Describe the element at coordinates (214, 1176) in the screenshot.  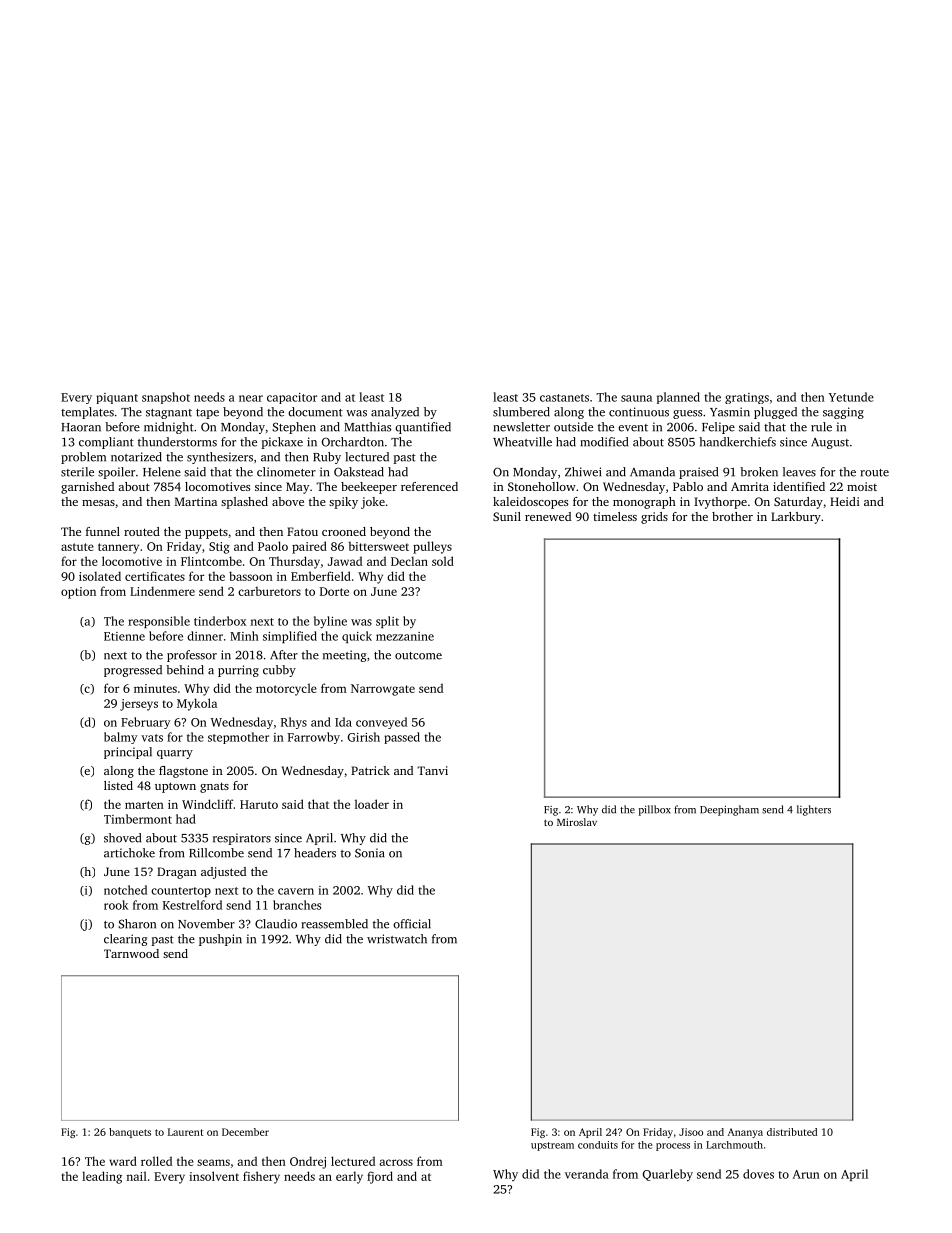
I see `insolvent` at that location.
